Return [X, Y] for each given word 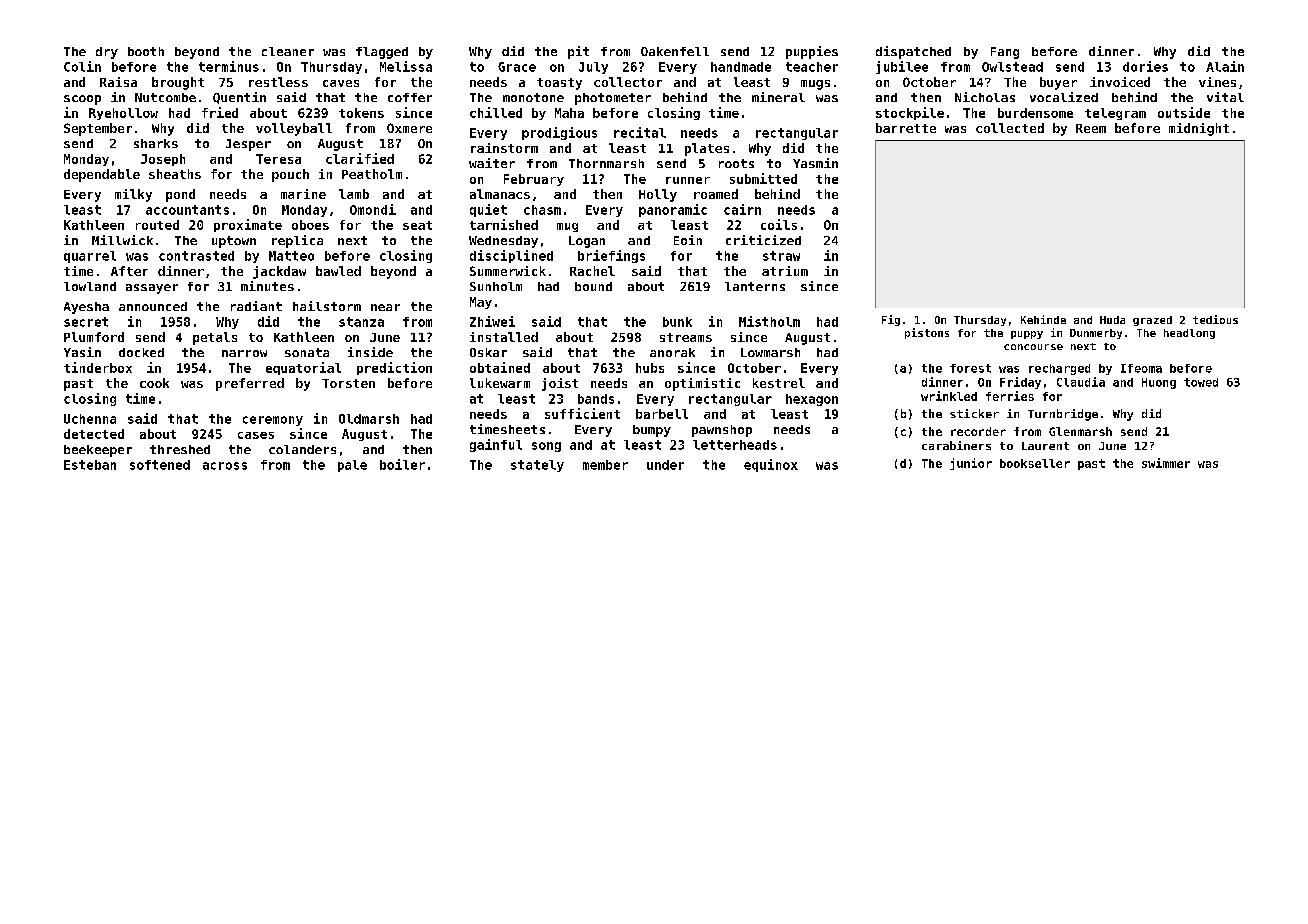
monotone [533, 97]
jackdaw [279, 272]
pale [352, 466]
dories [1145, 66]
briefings [611, 256]
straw [781, 256]
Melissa [406, 66]
